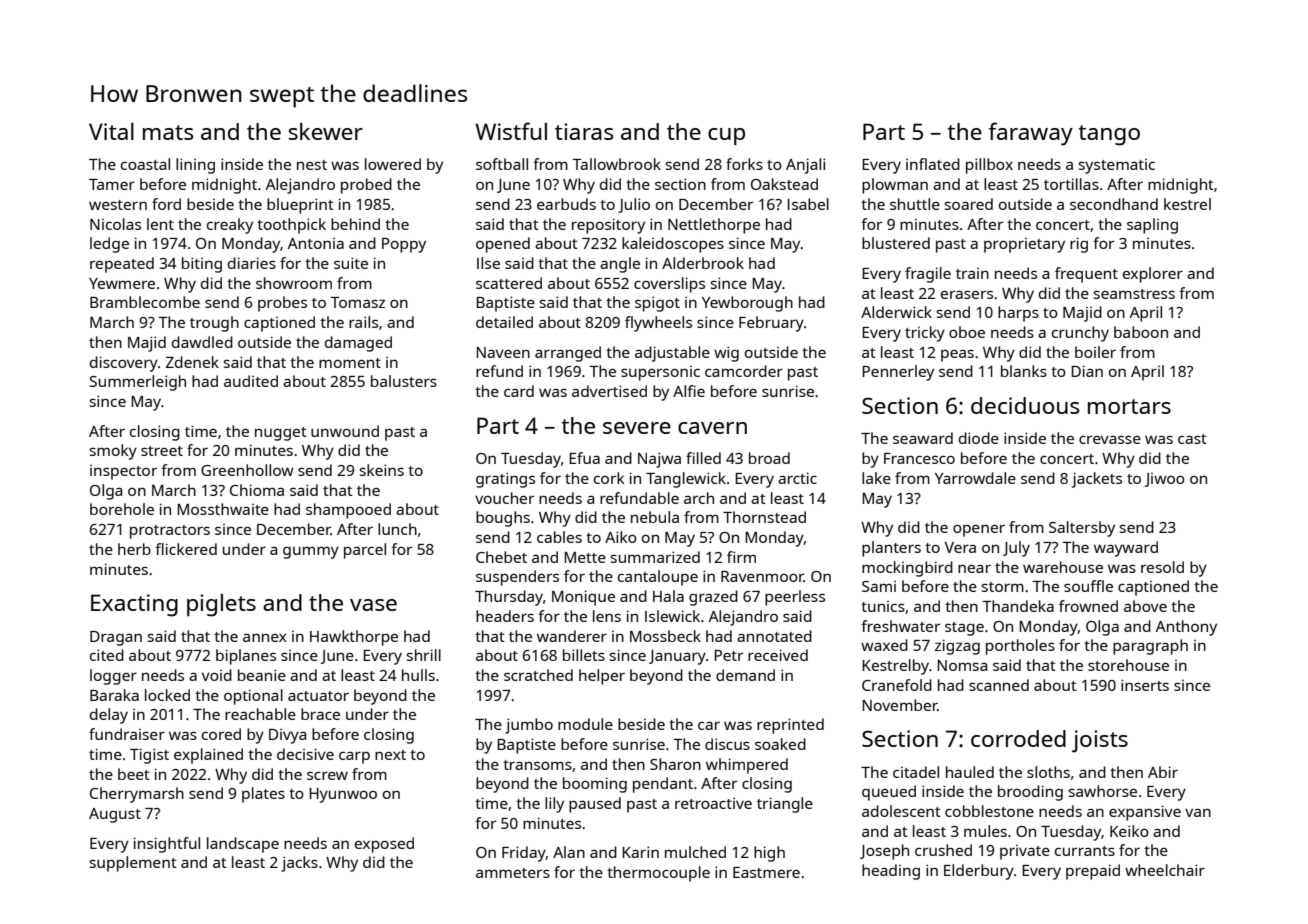 This page has width=1308, height=924. What do you see at coordinates (397, 529) in the page?
I see `lunch` at bounding box center [397, 529].
